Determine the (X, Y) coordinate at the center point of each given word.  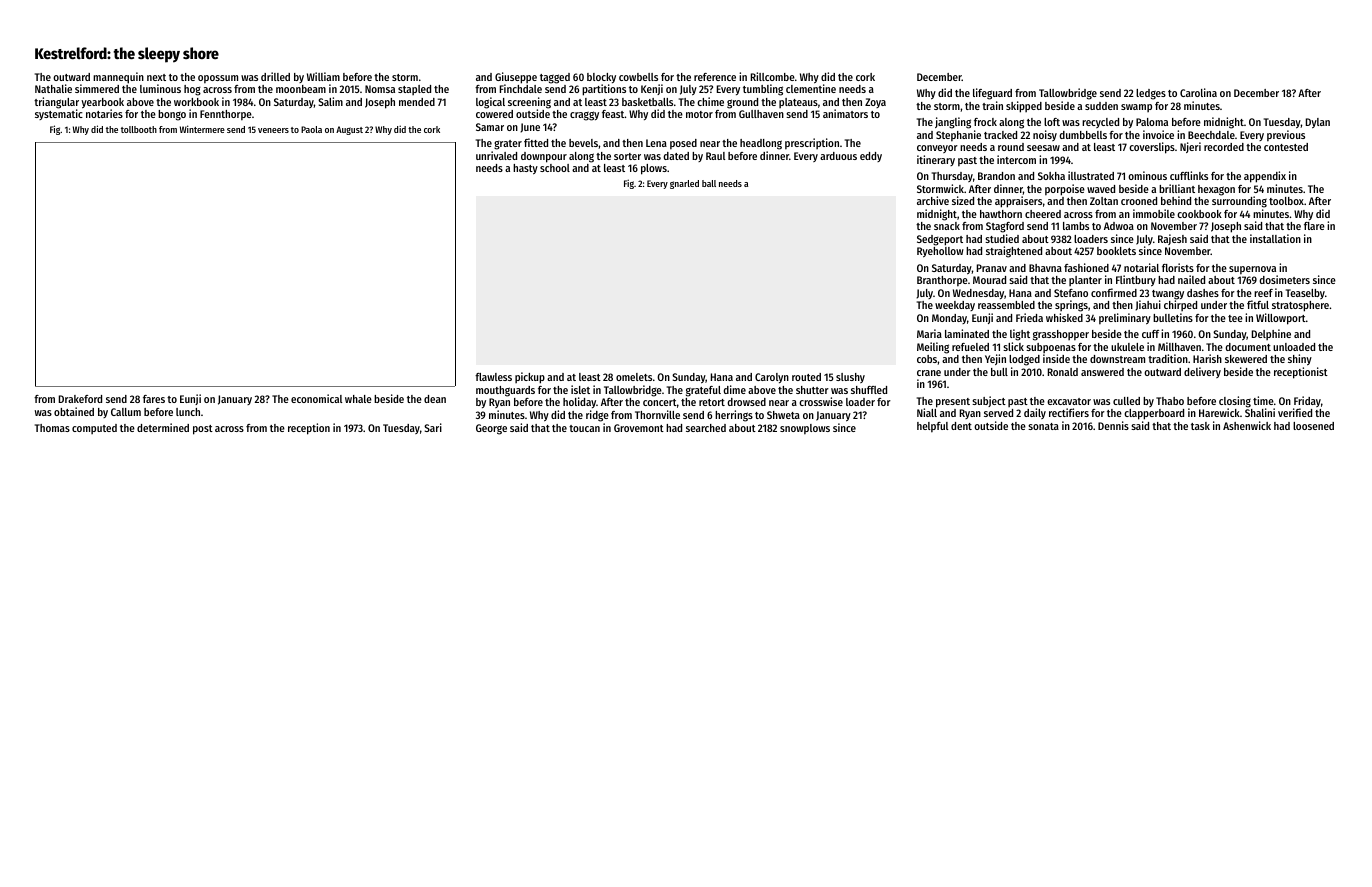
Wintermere (202, 129)
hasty (525, 169)
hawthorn (1001, 214)
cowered (494, 114)
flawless (493, 377)
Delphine (1271, 334)
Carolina (1198, 92)
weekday (955, 306)
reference (715, 77)
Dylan (1318, 123)
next (156, 77)
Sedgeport (940, 240)
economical (316, 398)
